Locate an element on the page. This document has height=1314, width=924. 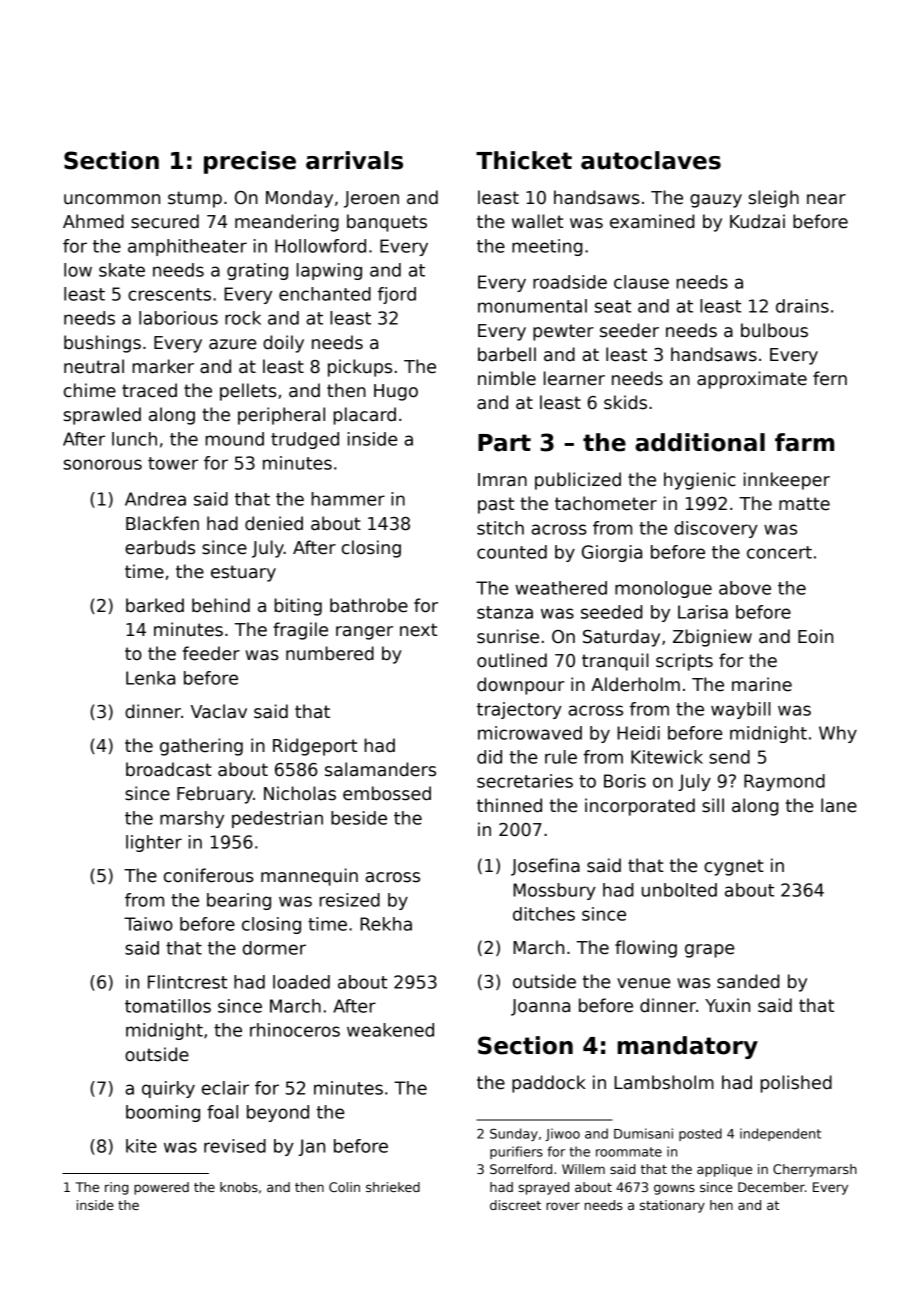
autoclaves is located at coordinates (651, 160).
